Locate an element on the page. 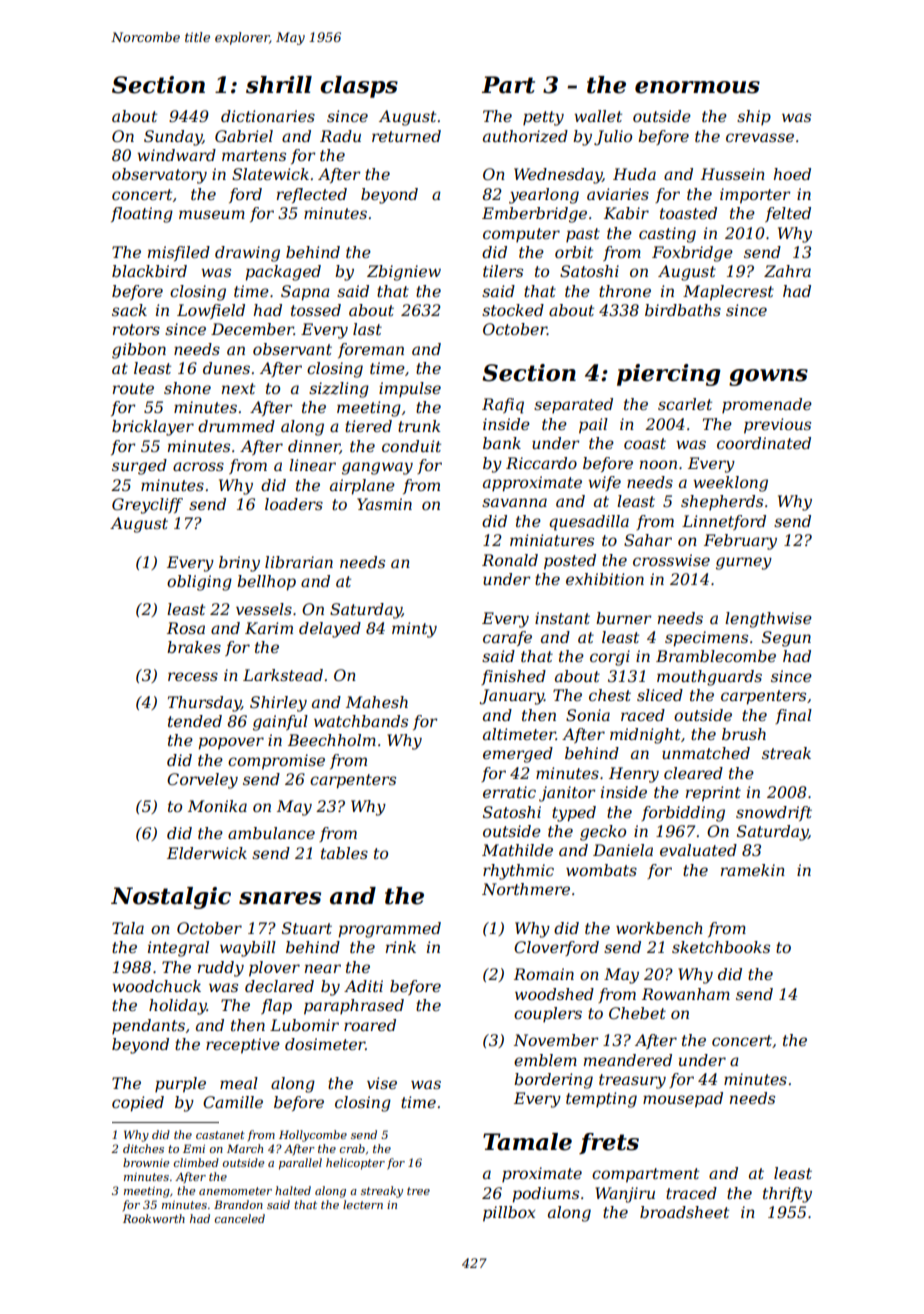  enormous is located at coordinates (697, 87).
